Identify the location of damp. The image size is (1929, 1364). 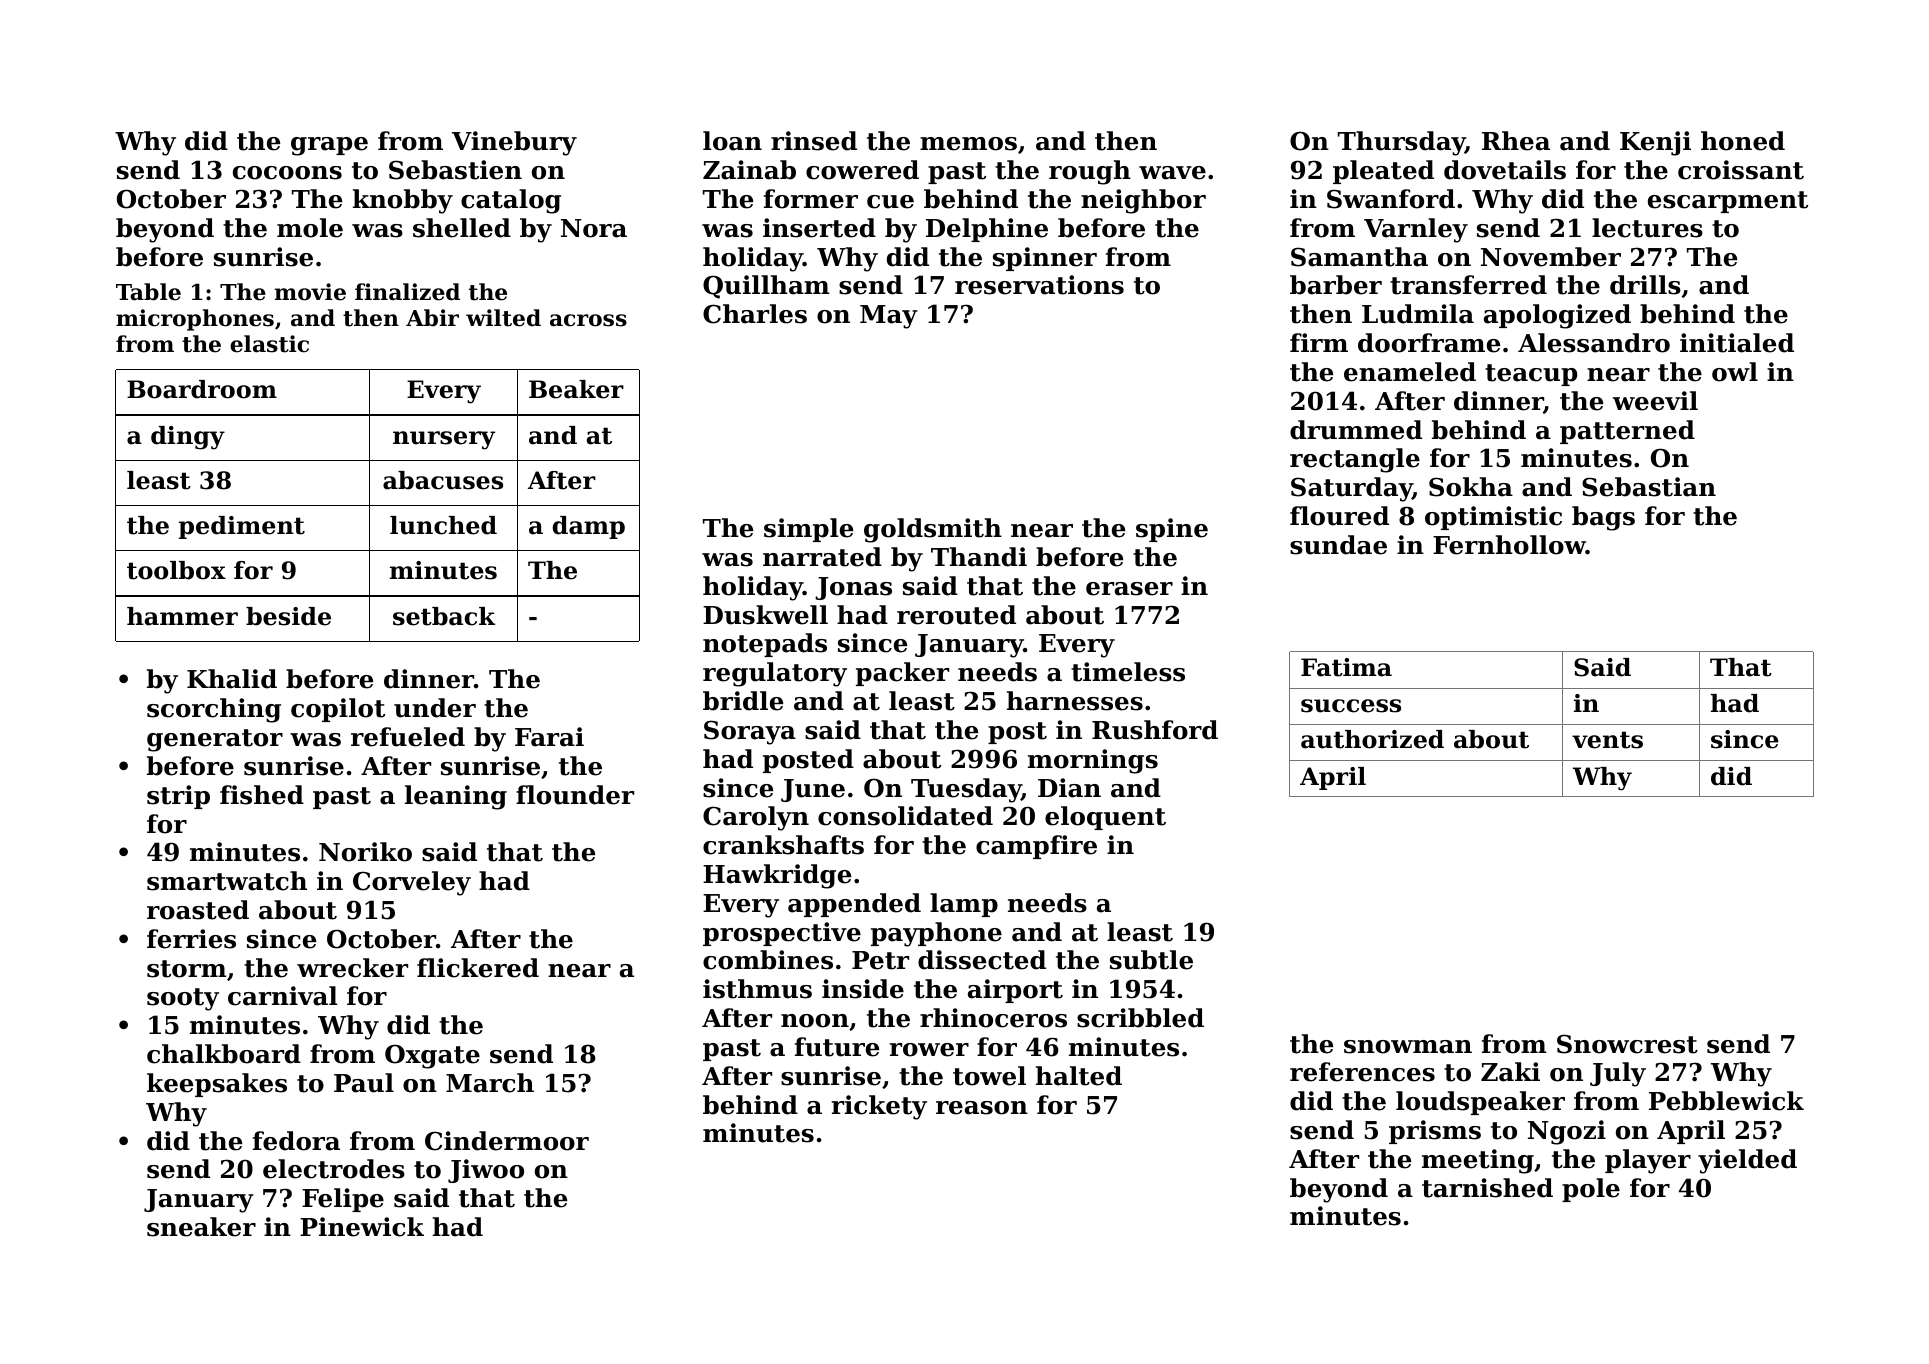
(589, 527).
